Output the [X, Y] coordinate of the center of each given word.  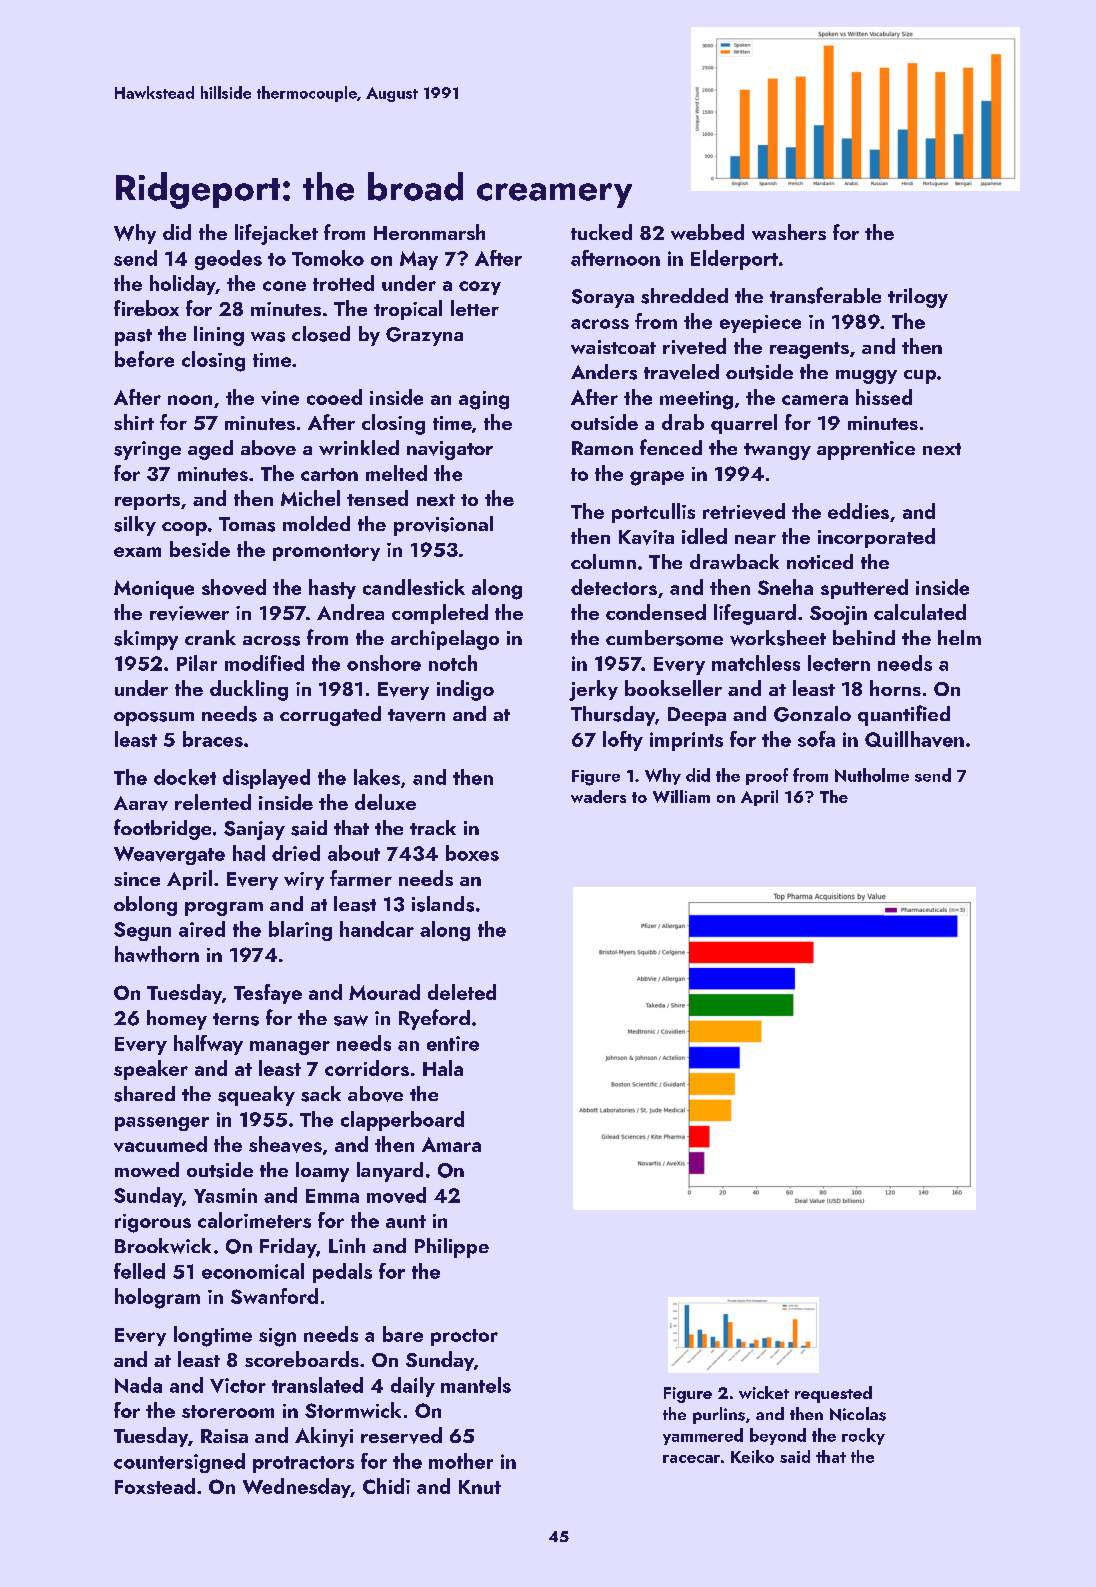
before [144, 359]
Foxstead [155, 1486]
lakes [377, 777]
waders [598, 796]
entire [453, 1043]
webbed [707, 232]
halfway [208, 1045]
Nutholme [872, 775]
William [681, 796]
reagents [809, 350]
